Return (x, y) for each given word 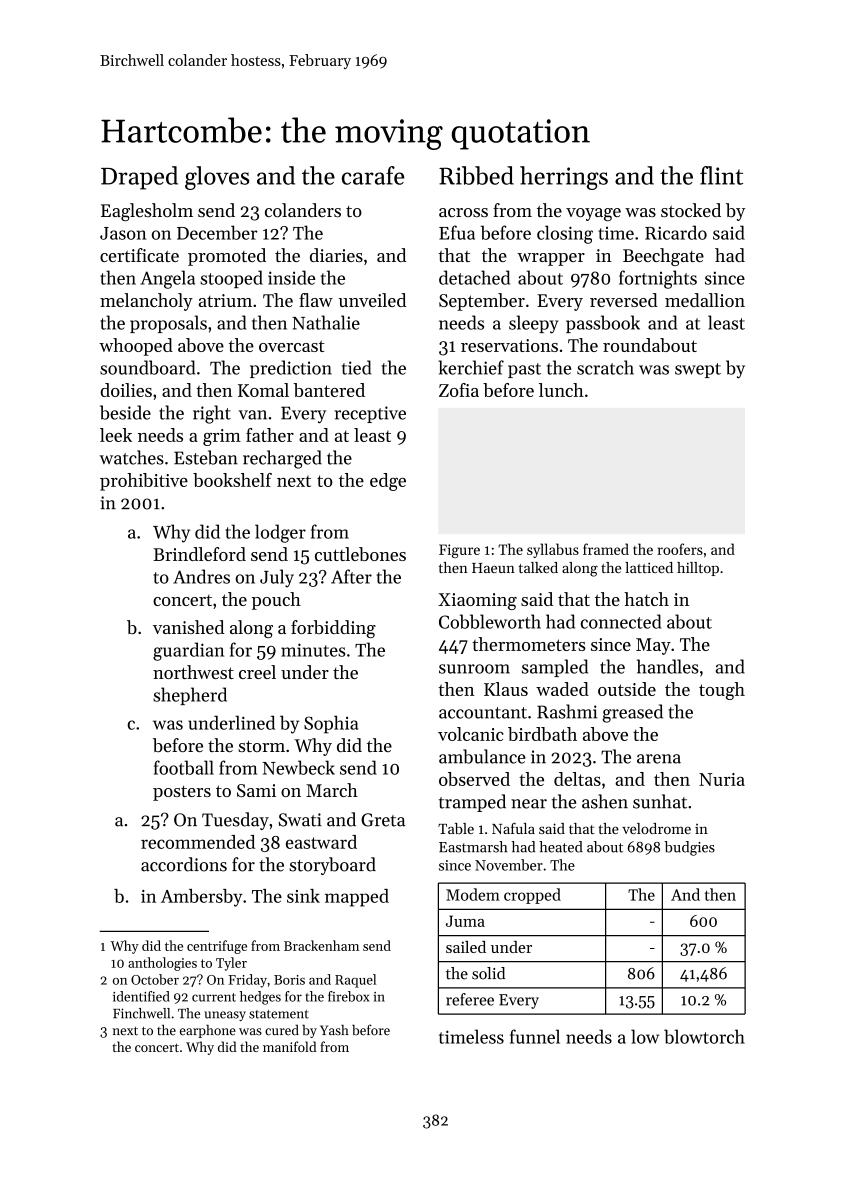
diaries (336, 255)
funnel (535, 1036)
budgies (689, 848)
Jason (123, 233)
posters (182, 793)
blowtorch (704, 1036)
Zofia (459, 390)
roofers (680, 549)
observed (474, 779)
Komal (263, 390)
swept (698, 370)
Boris (289, 980)
